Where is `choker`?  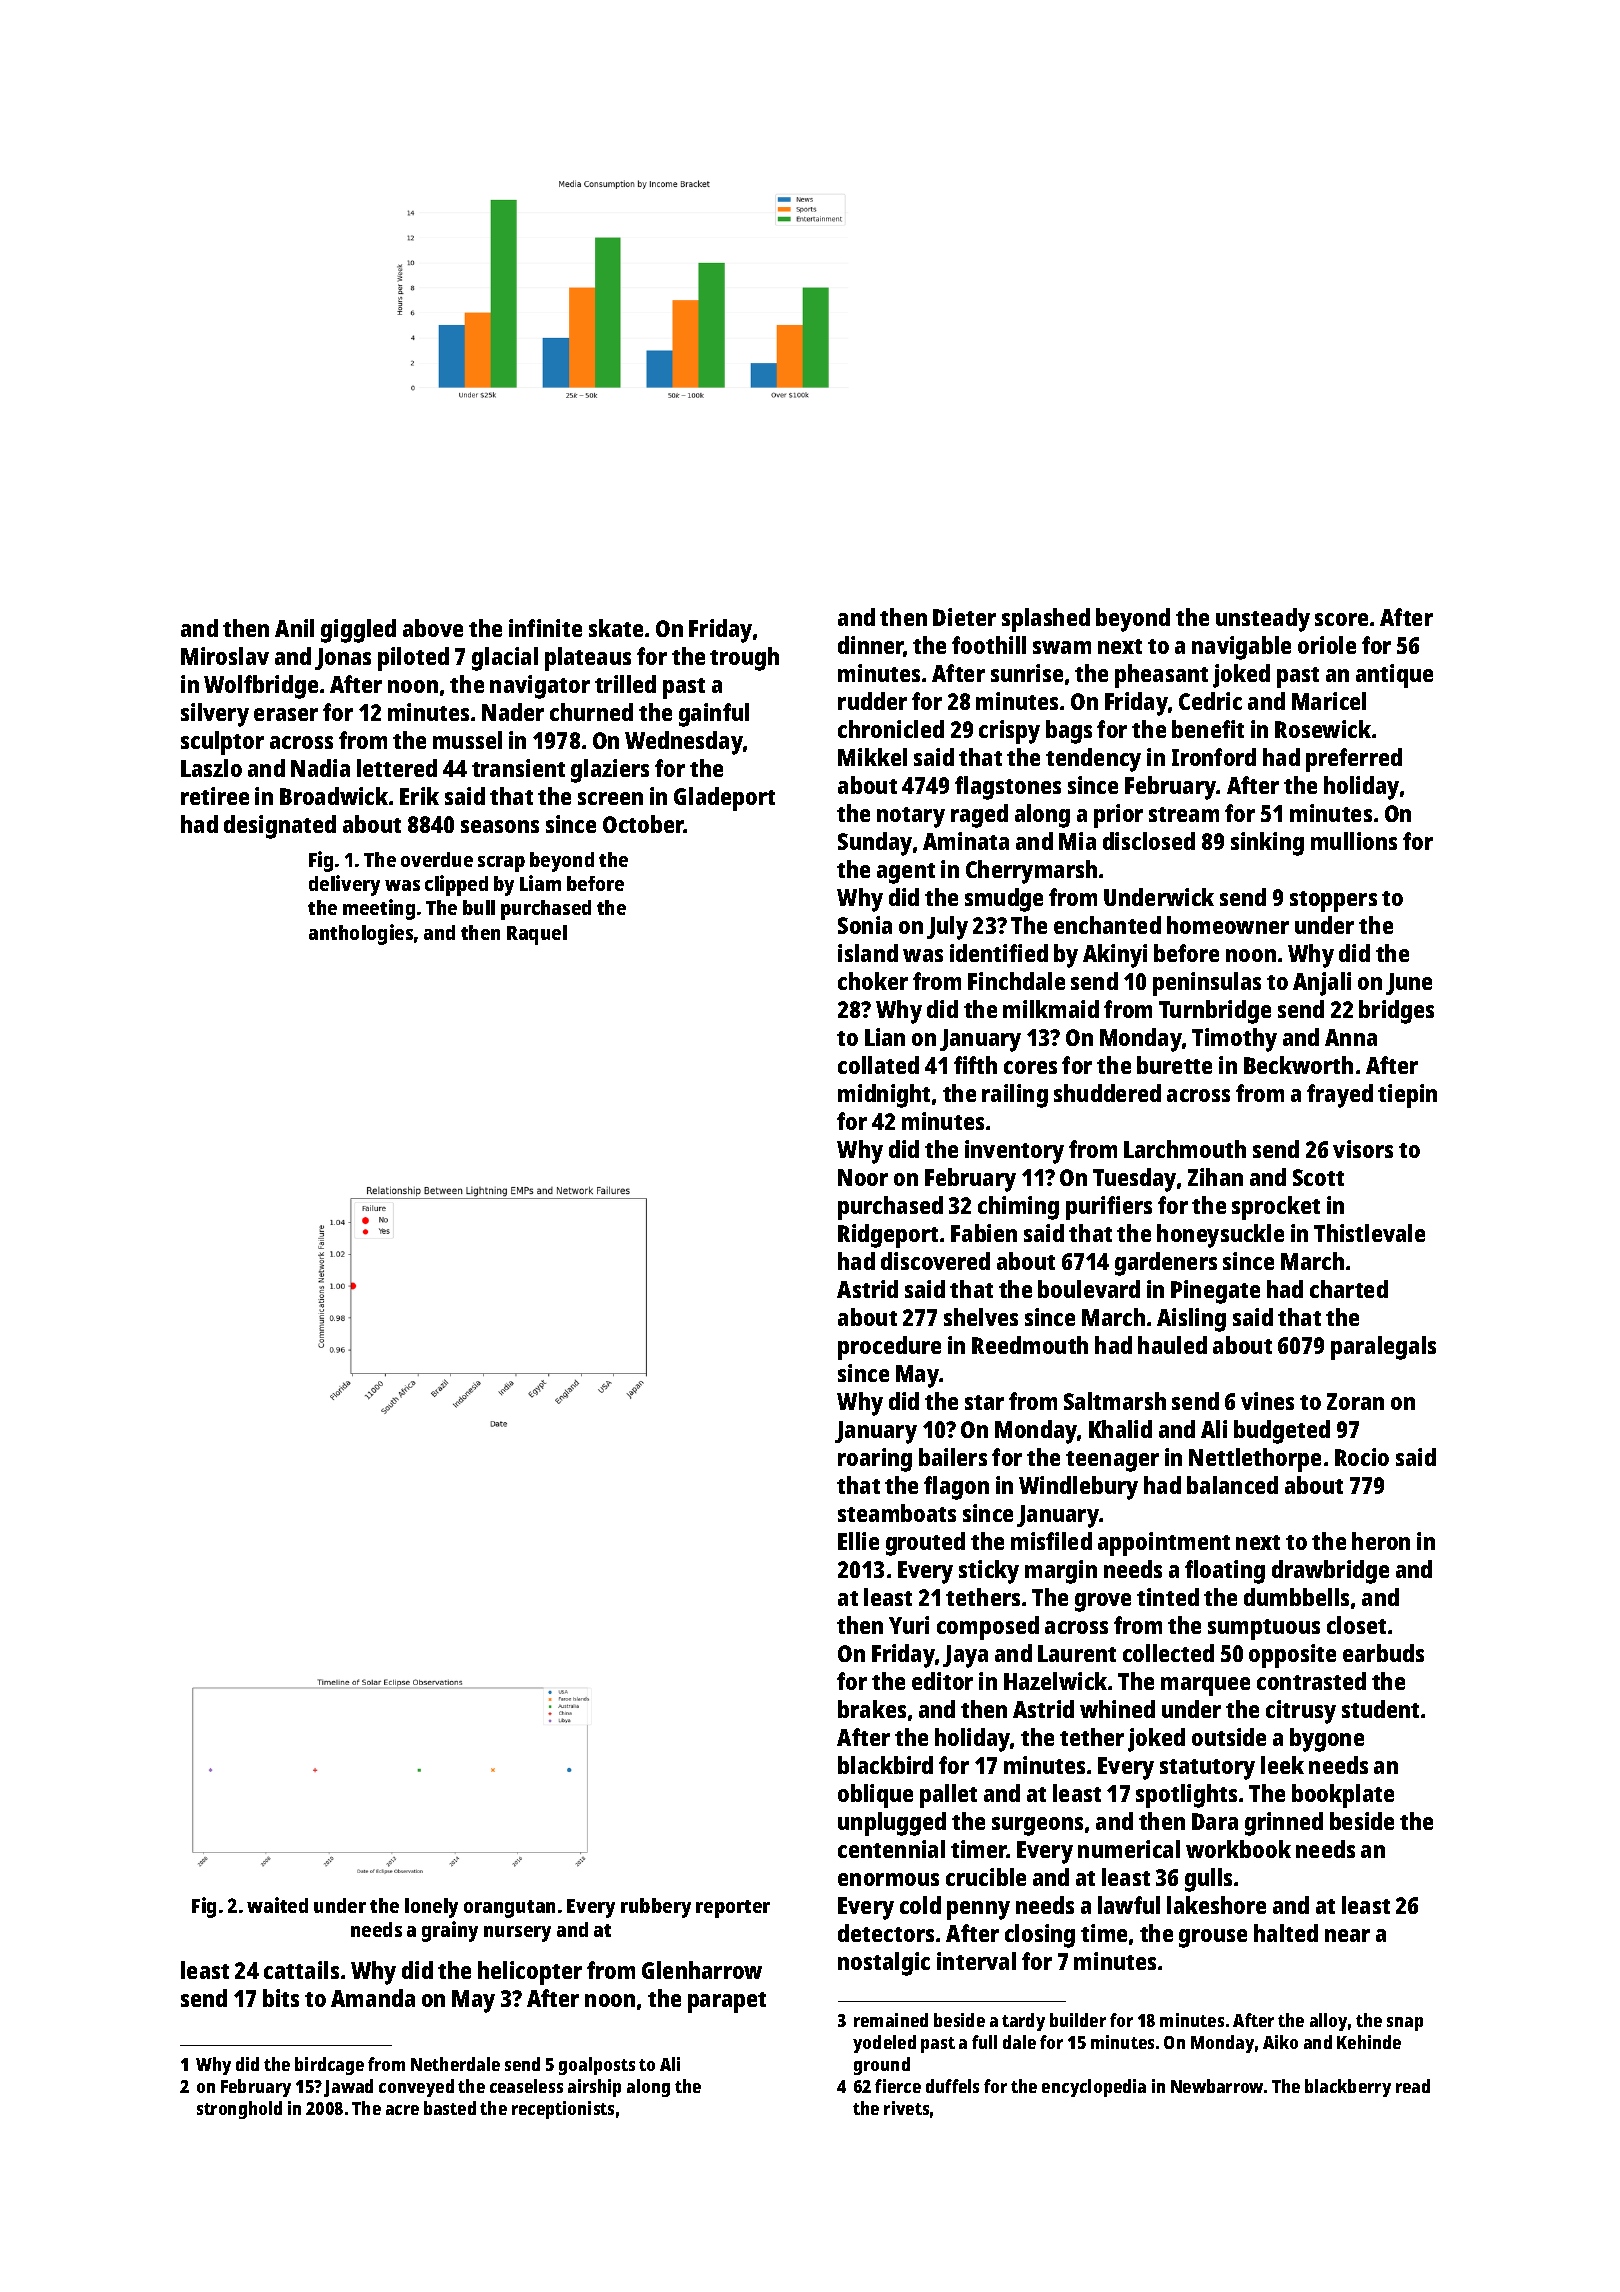 choker is located at coordinates (873, 981).
